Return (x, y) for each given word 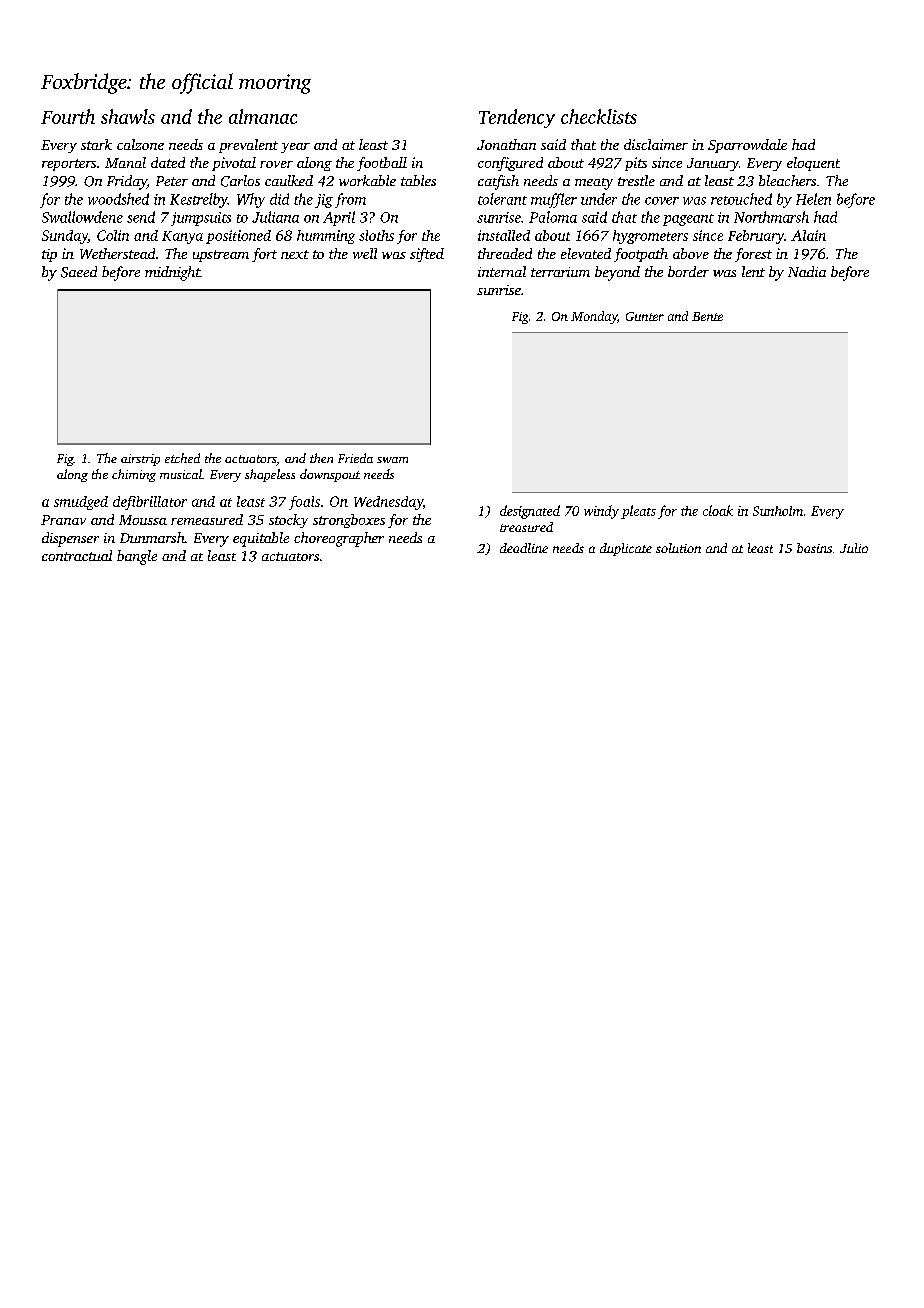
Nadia (807, 271)
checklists (599, 116)
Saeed (79, 272)
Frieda (355, 458)
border (688, 271)
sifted (427, 255)
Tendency (517, 118)
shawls (128, 116)
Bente (707, 316)
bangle (137, 557)
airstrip (140, 460)
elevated (586, 253)
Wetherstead (117, 253)
